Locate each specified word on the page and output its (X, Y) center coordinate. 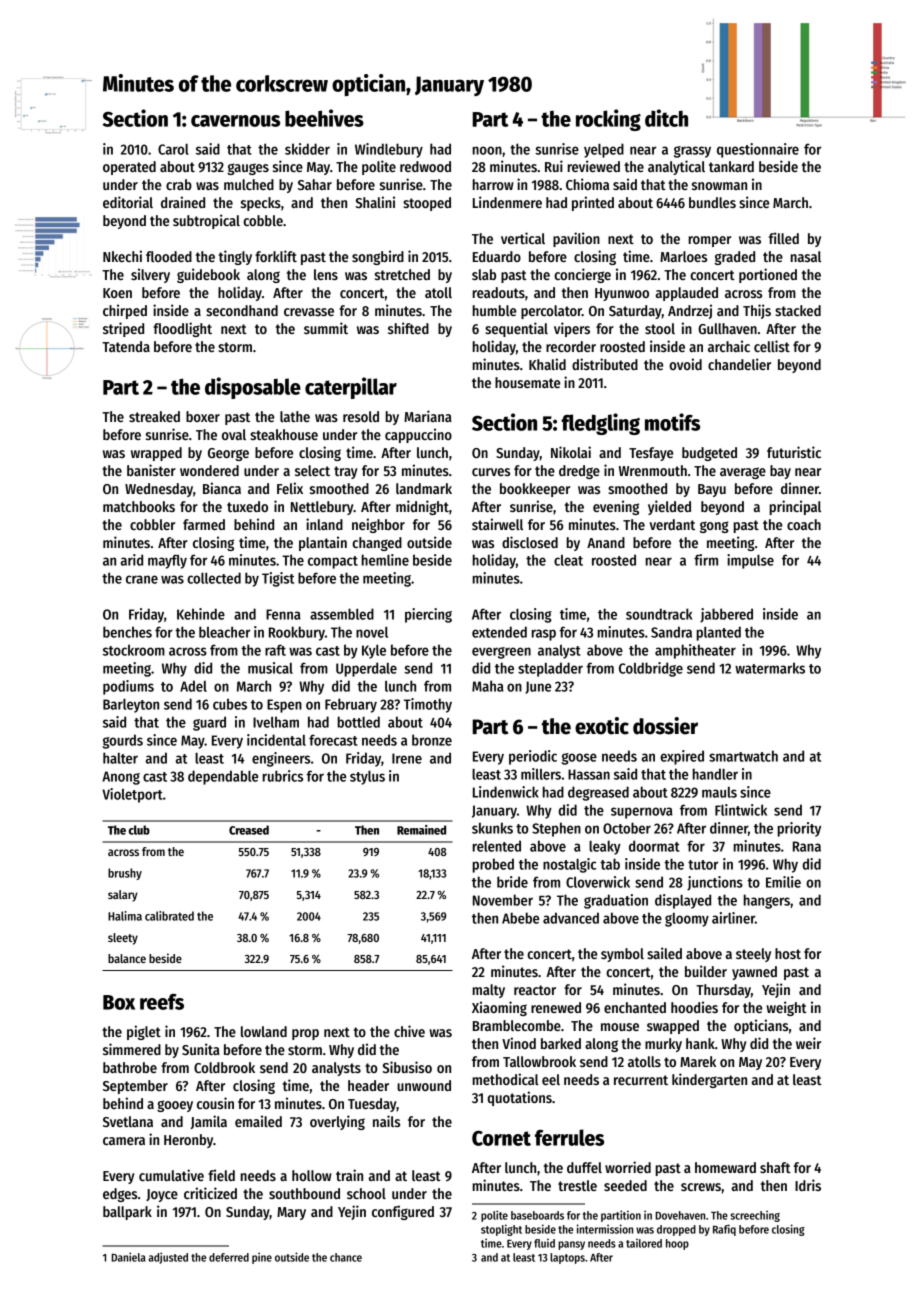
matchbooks (139, 506)
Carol (173, 149)
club (139, 830)
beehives (324, 118)
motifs (672, 422)
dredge (579, 472)
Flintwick (741, 810)
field (221, 1175)
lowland (264, 1031)
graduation (616, 901)
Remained (421, 830)
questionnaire (758, 150)
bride (512, 882)
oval (234, 434)
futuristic (794, 452)
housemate (527, 382)
